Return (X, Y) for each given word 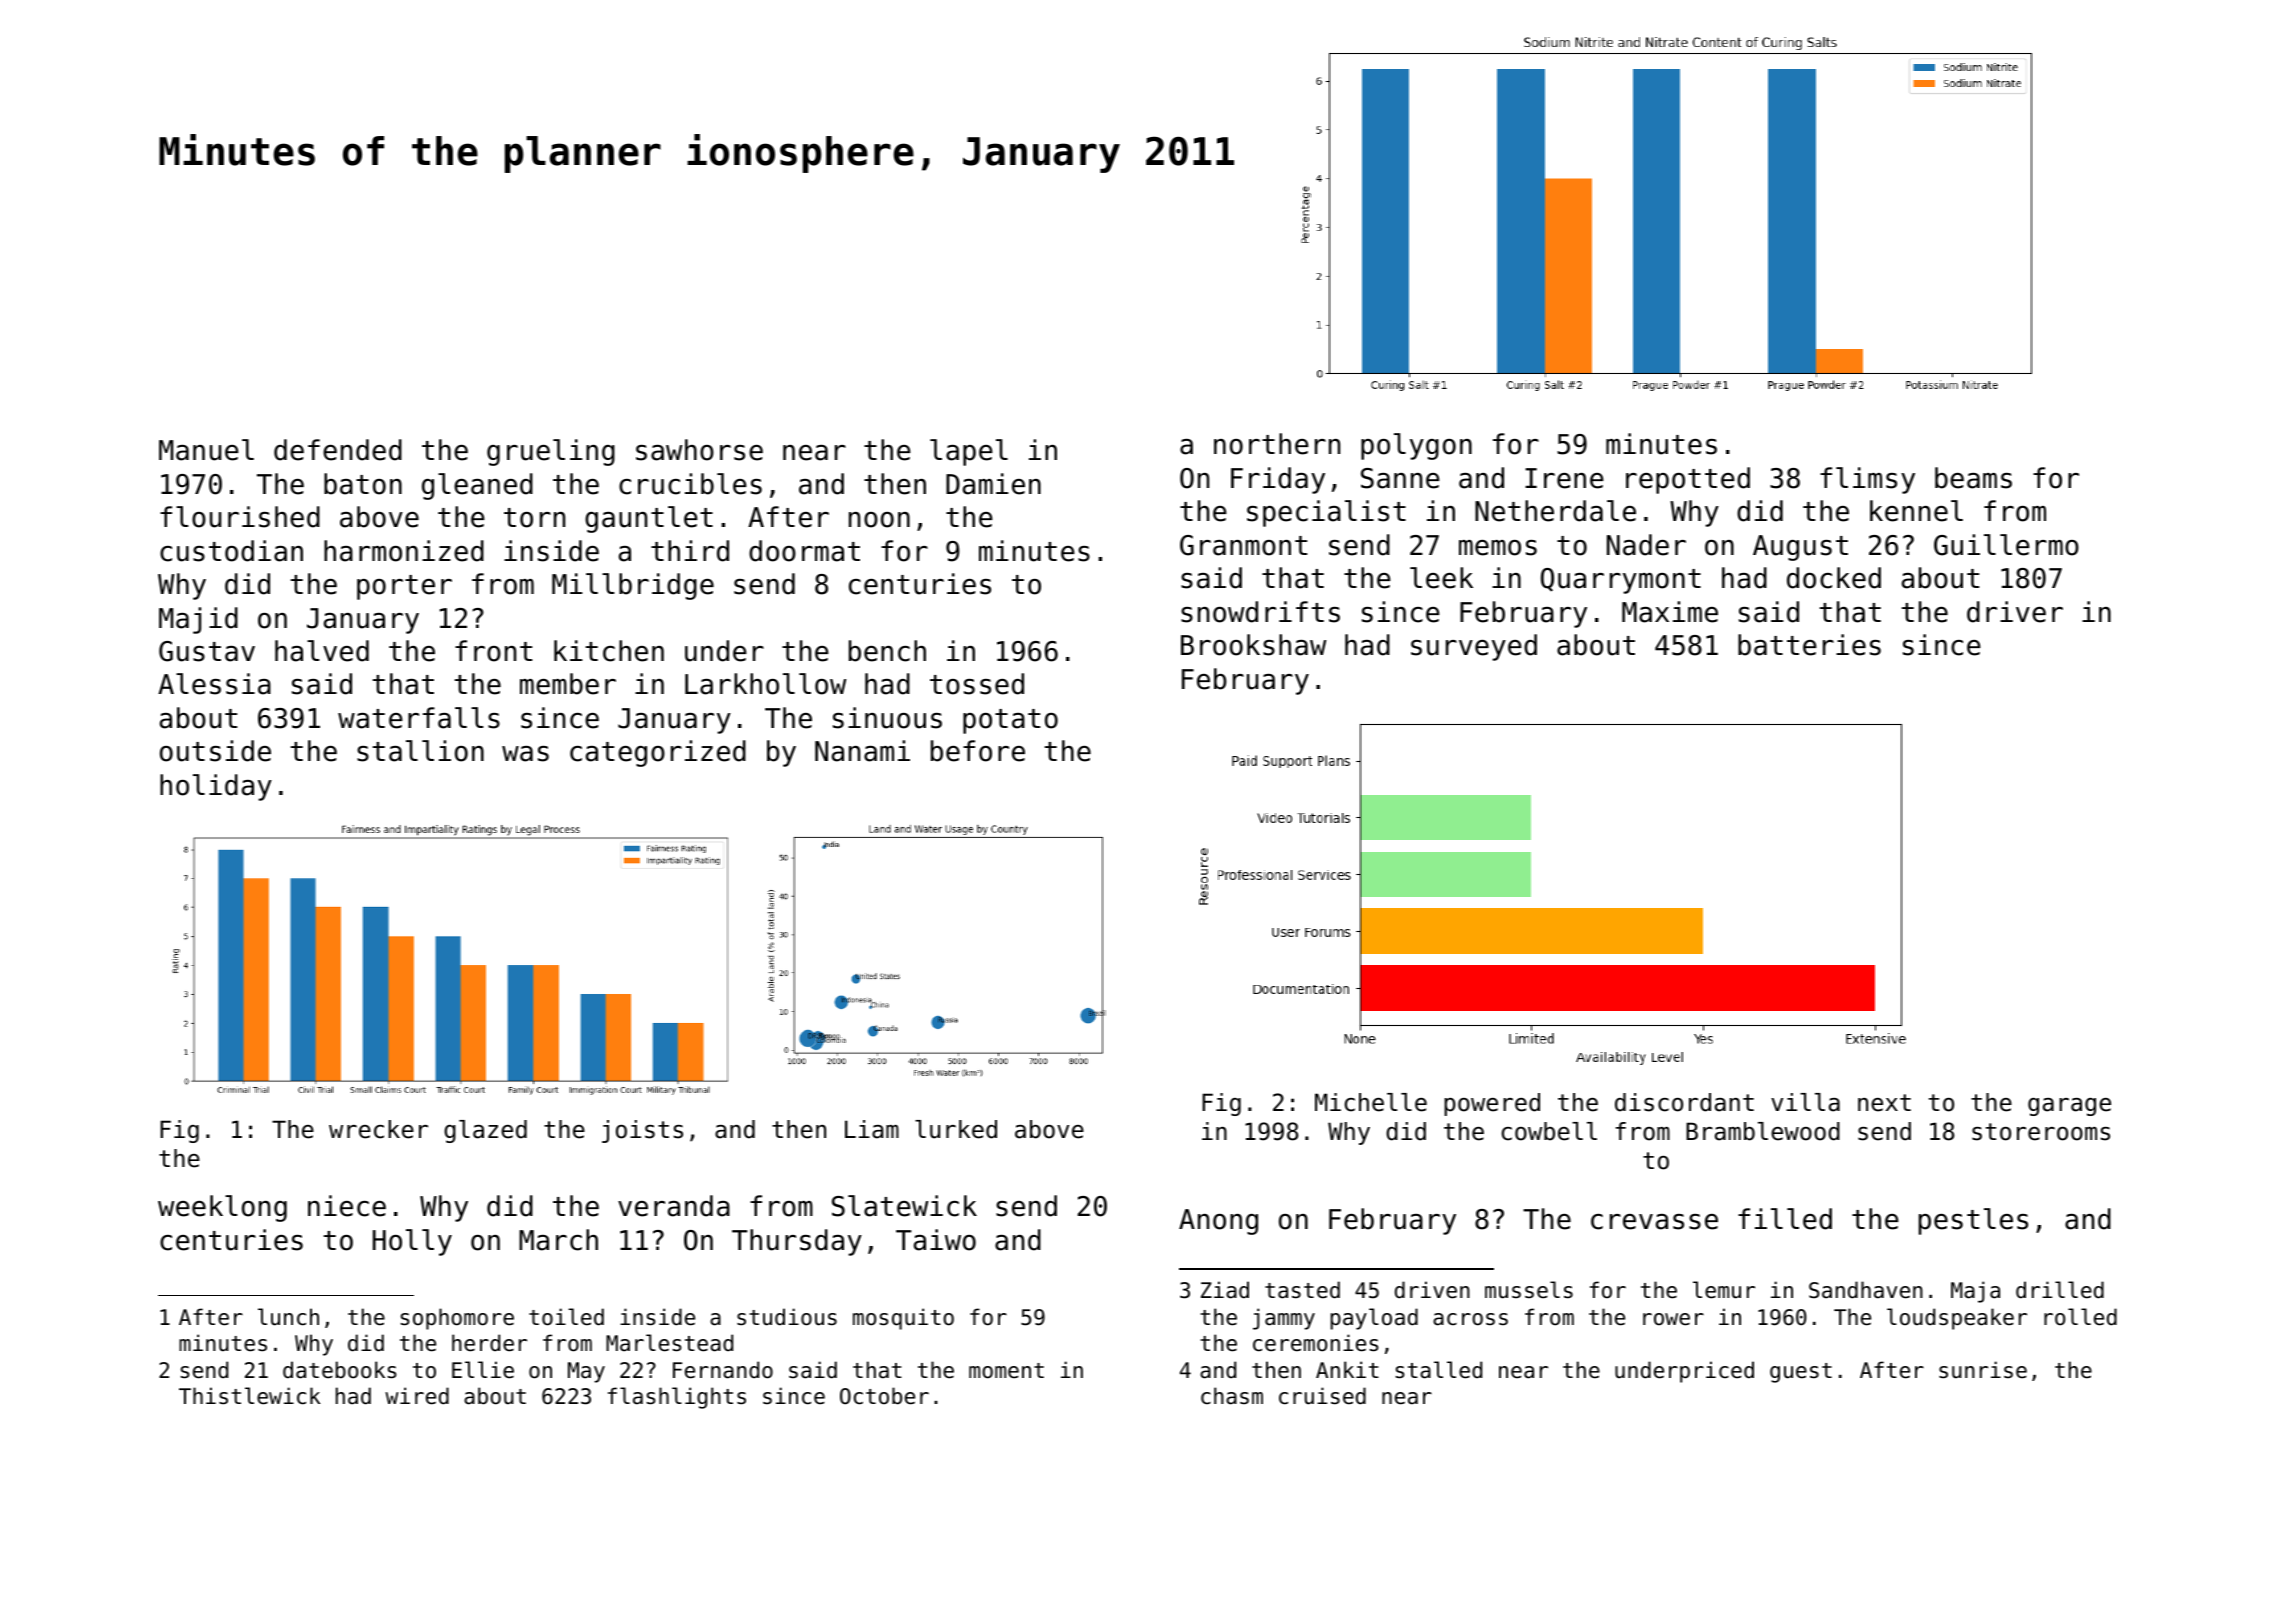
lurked (956, 1129)
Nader (1646, 545)
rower (1673, 1319)
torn (534, 518)
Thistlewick (250, 1396)
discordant (1684, 1102)
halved (322, 651)
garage (2069, 1107)
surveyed (1474, 647)
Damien (993, 484)
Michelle (1371, 1102)
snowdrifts (1260, 612)
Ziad (1225, 1290)
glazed (485, 1131)
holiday (216, 787)
